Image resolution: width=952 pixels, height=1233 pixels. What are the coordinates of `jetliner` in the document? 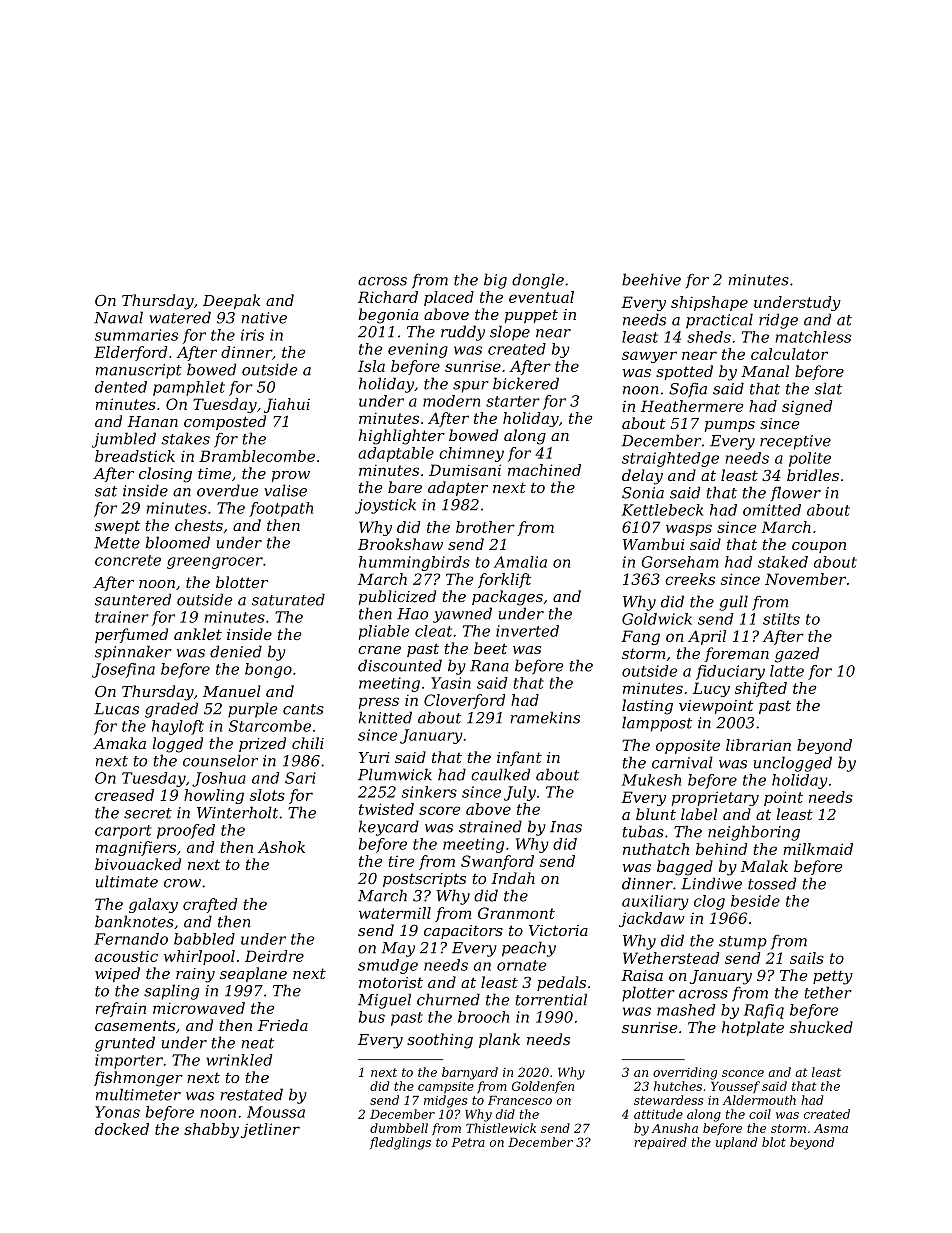 It's located at (270, 1130).
